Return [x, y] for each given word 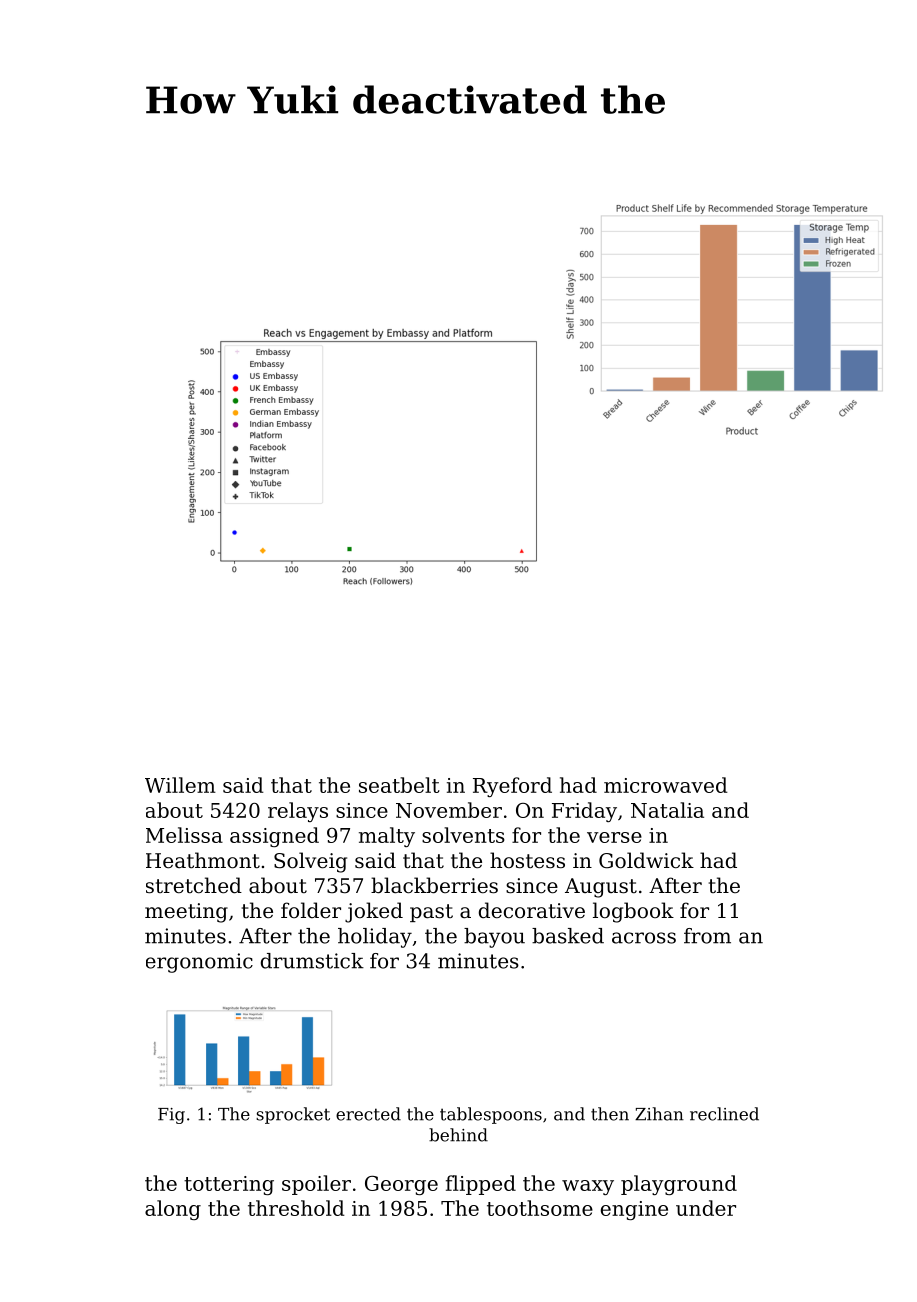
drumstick [312, 961]
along [173, 1210]
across [644, 938]
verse [614, 837]
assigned [274, 837]
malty [387, 837]
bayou [494, 938]
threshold [296, 1208]
